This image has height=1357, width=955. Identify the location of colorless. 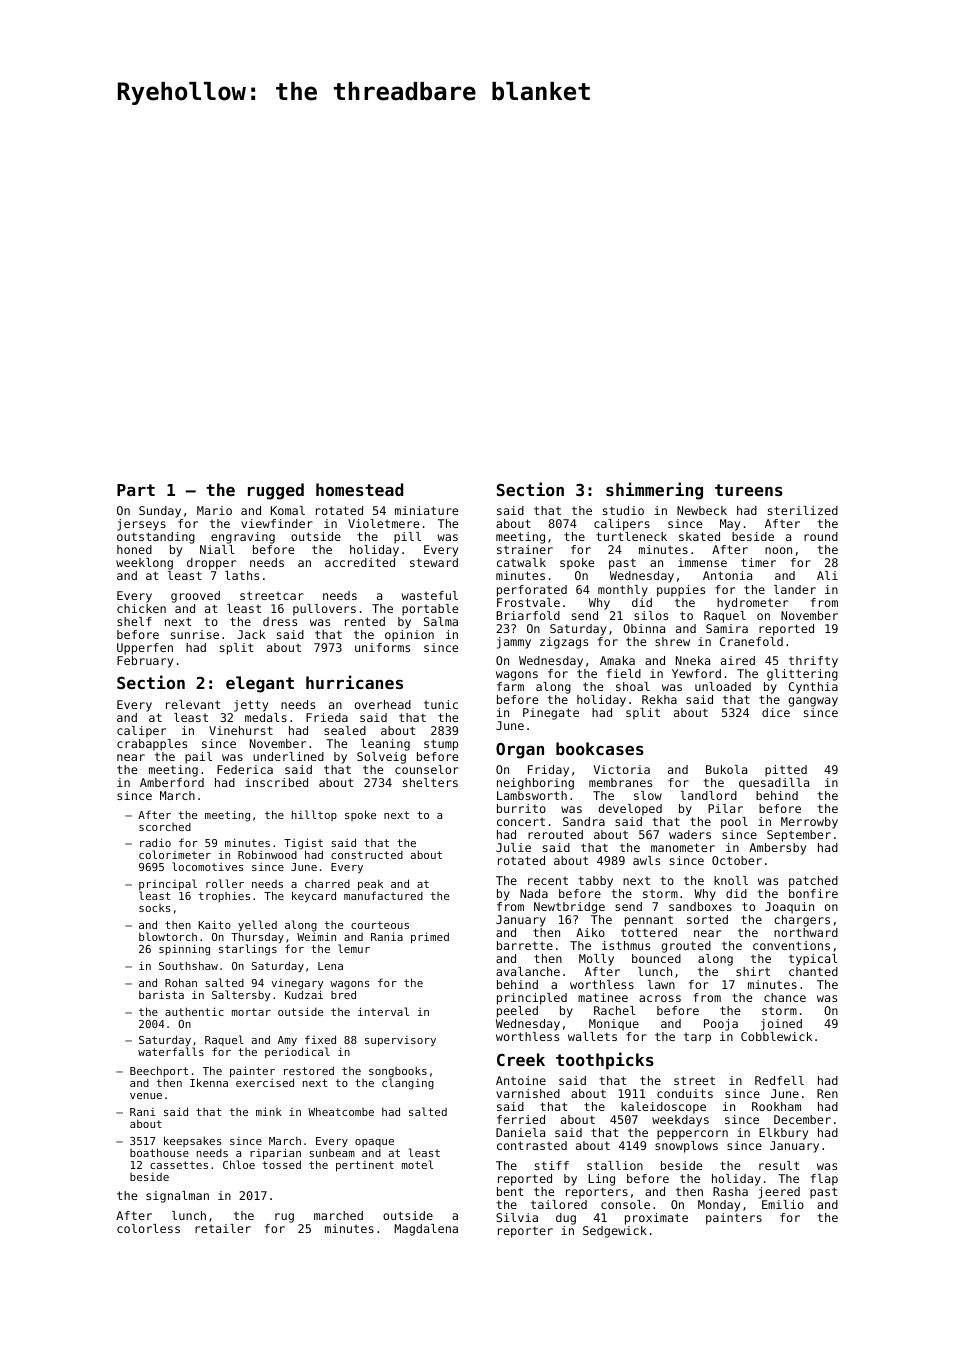
(148, 1228).
